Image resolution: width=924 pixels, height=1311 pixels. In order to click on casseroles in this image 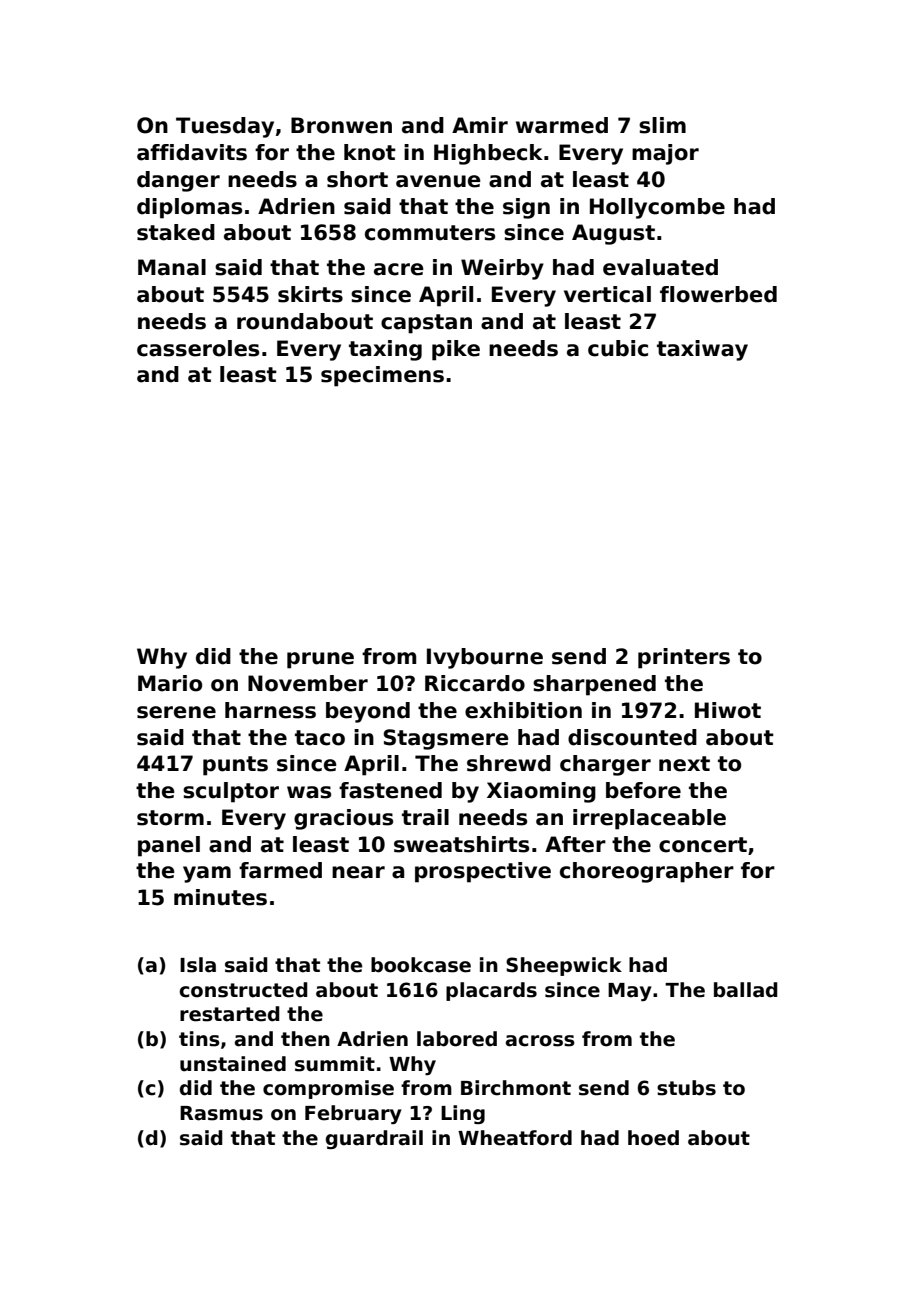, I will do `click(198, 348)`.
